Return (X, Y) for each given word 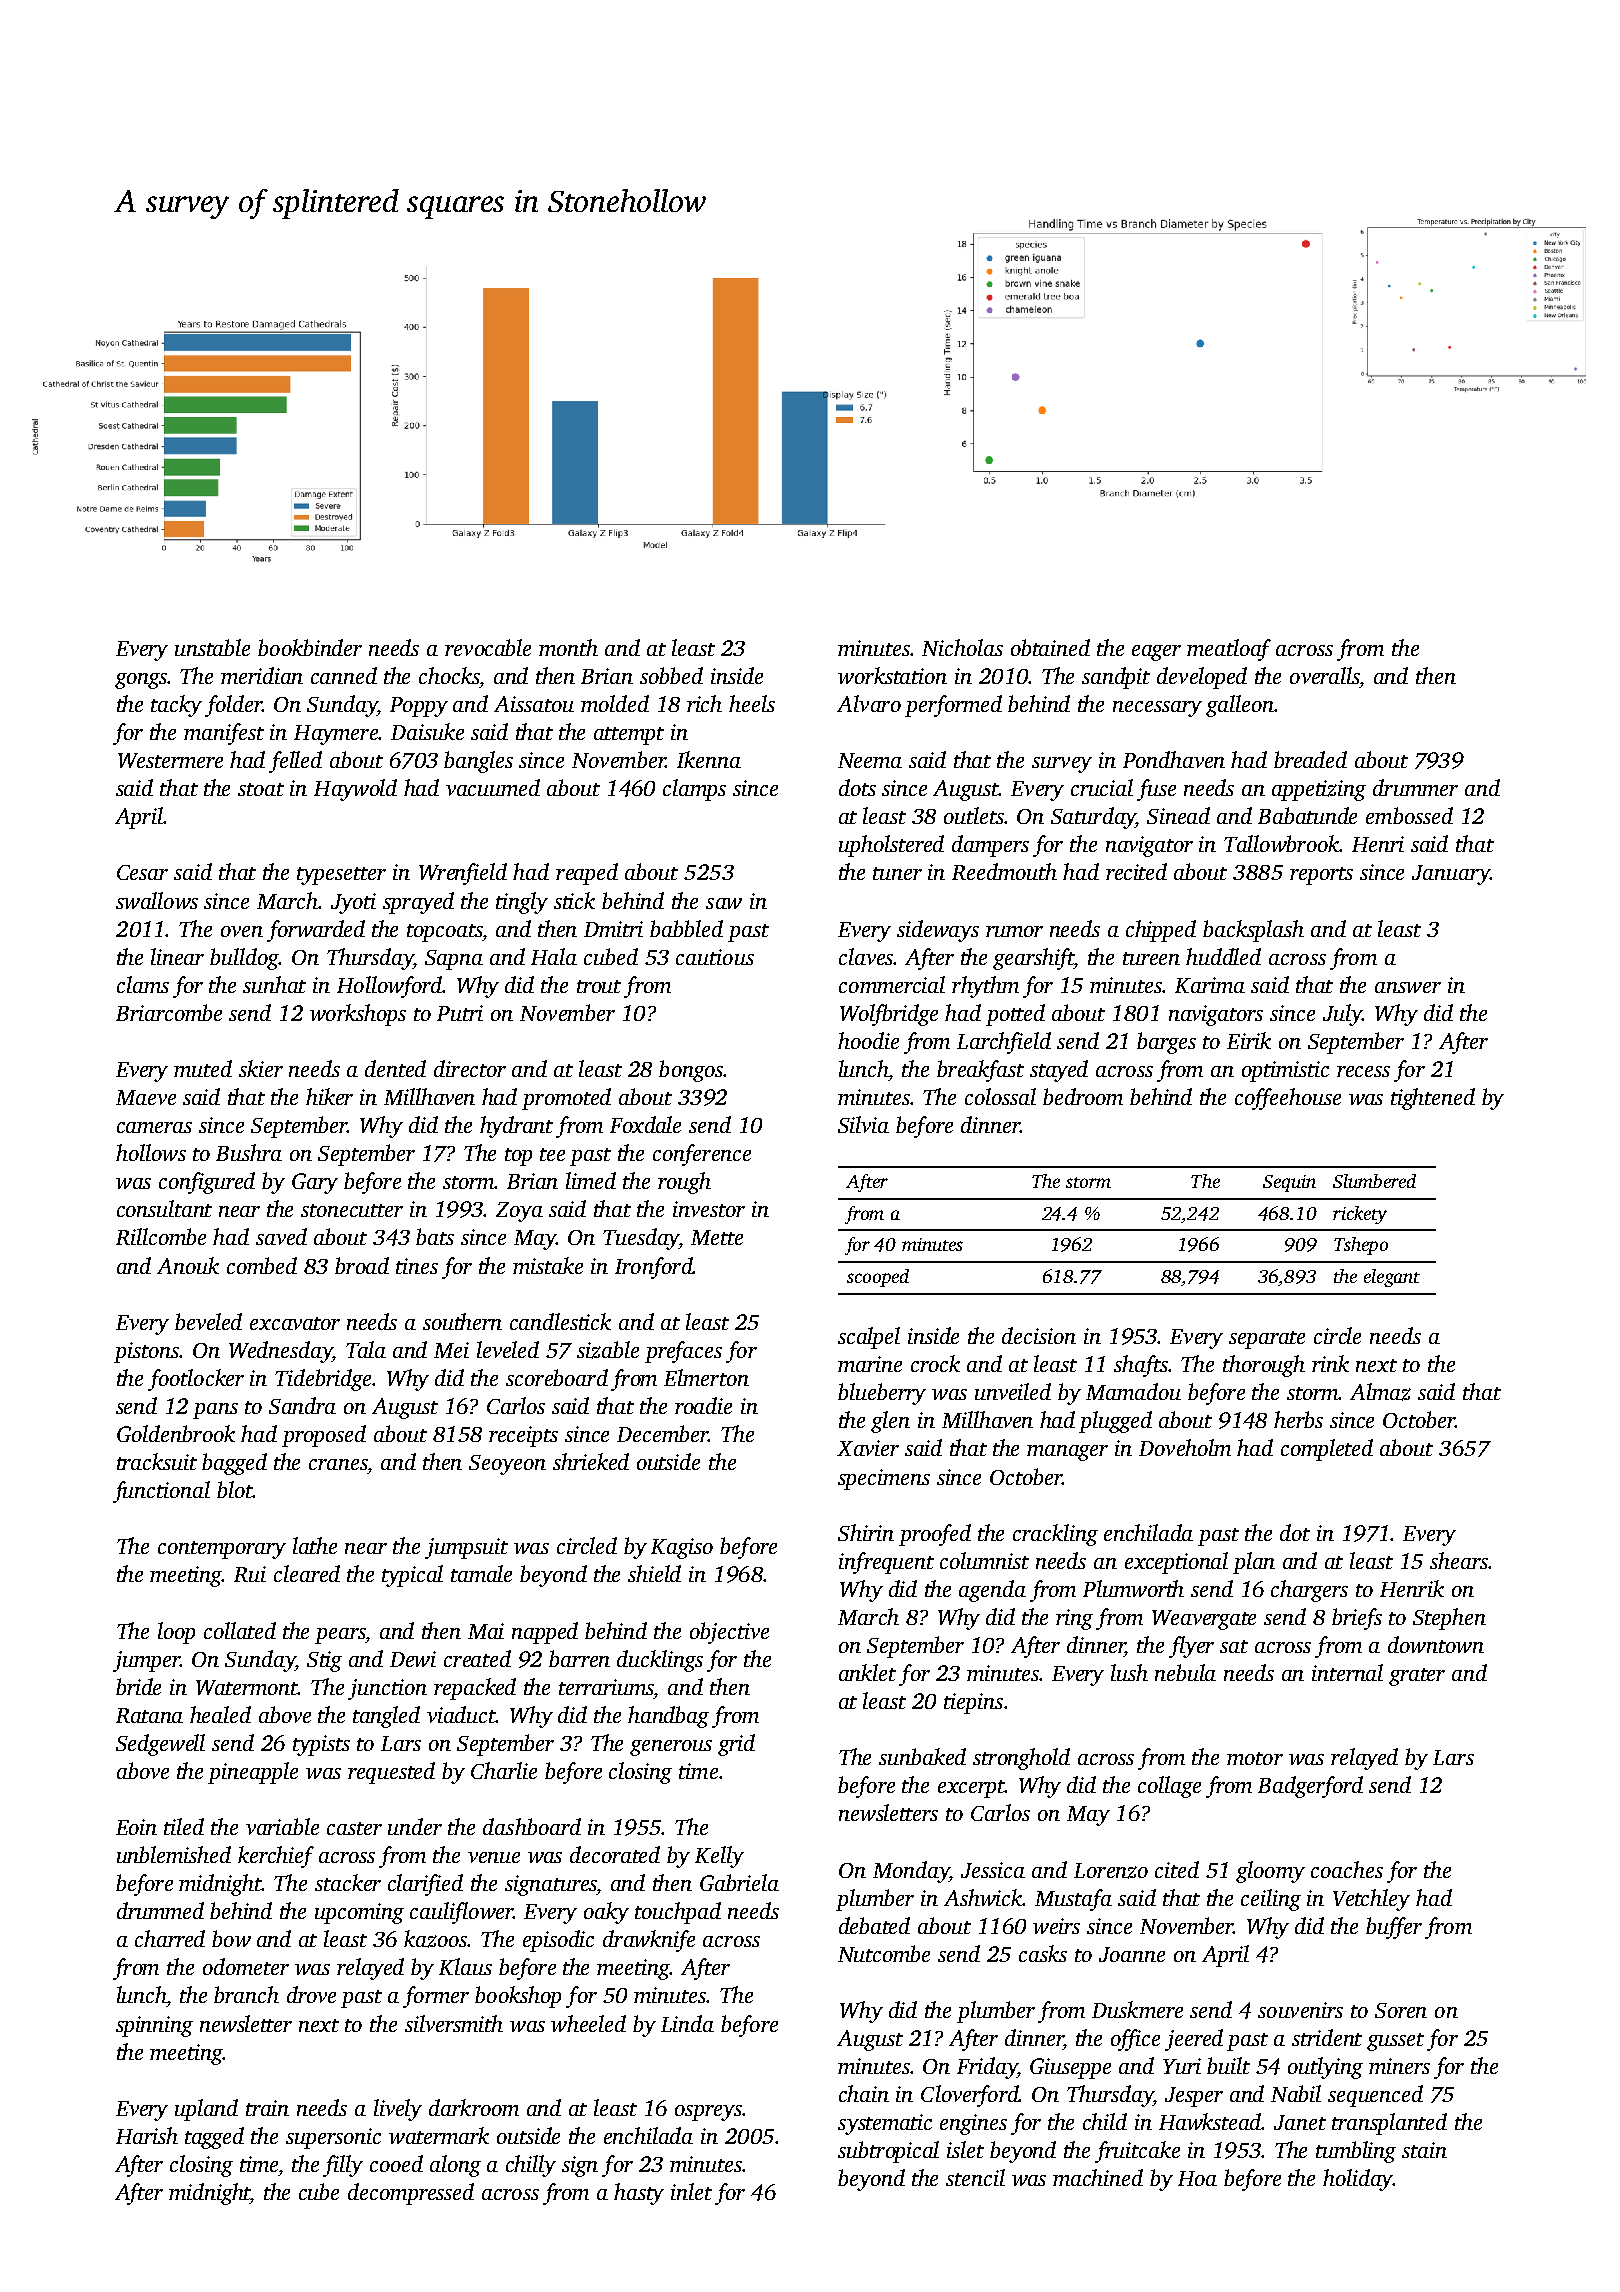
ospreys (708, 2113)
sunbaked (922, 1756)
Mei (451, 1350)
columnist (984, 1560)
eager (1156, 653)
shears (1459, 1560)
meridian (262, 675)
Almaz (1380, 1392)
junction (387, 1689)
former (436, 1997)
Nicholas (962, 647)
